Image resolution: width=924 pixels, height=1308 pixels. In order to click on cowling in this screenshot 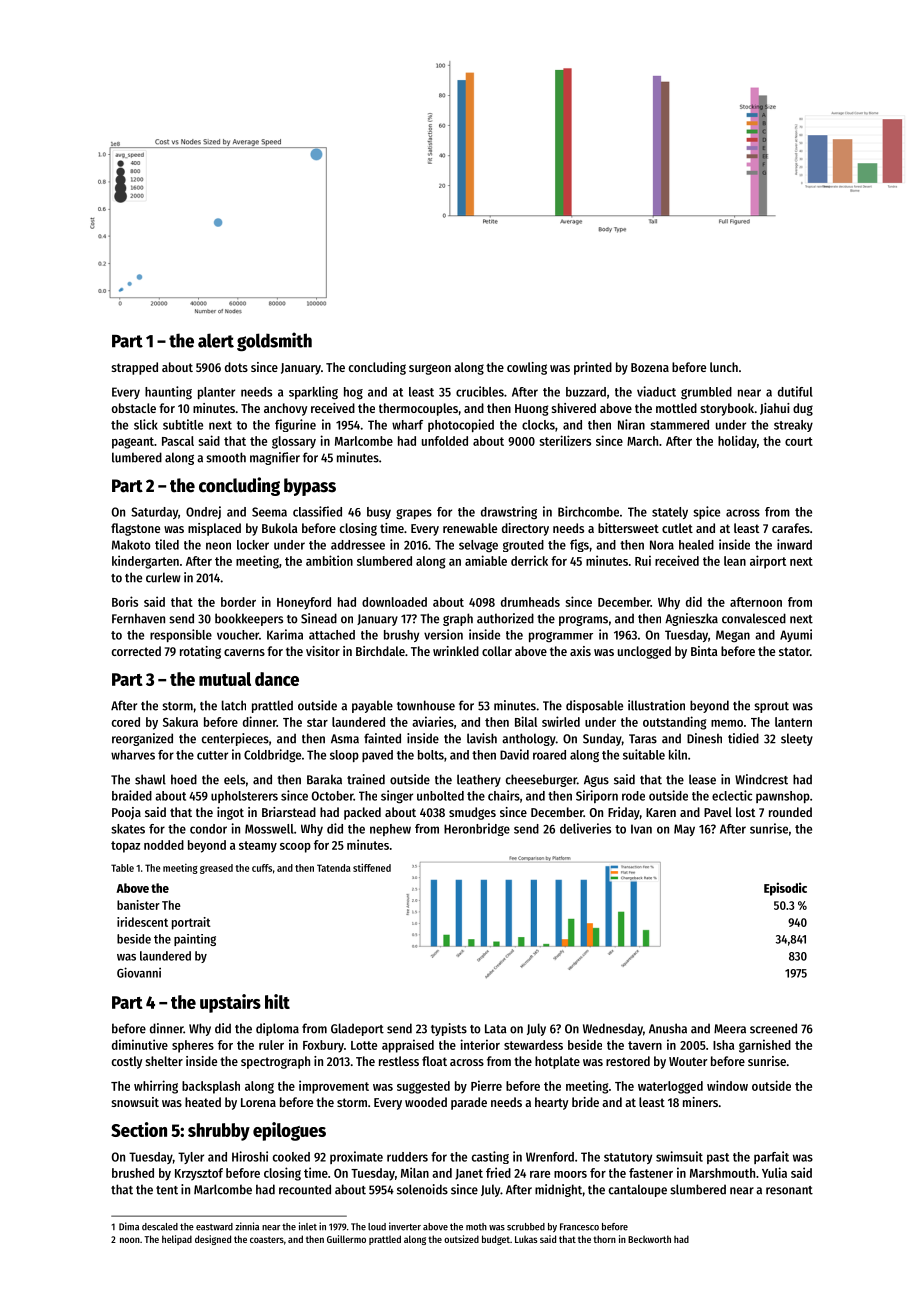, I will do `click(527, 368)`.
